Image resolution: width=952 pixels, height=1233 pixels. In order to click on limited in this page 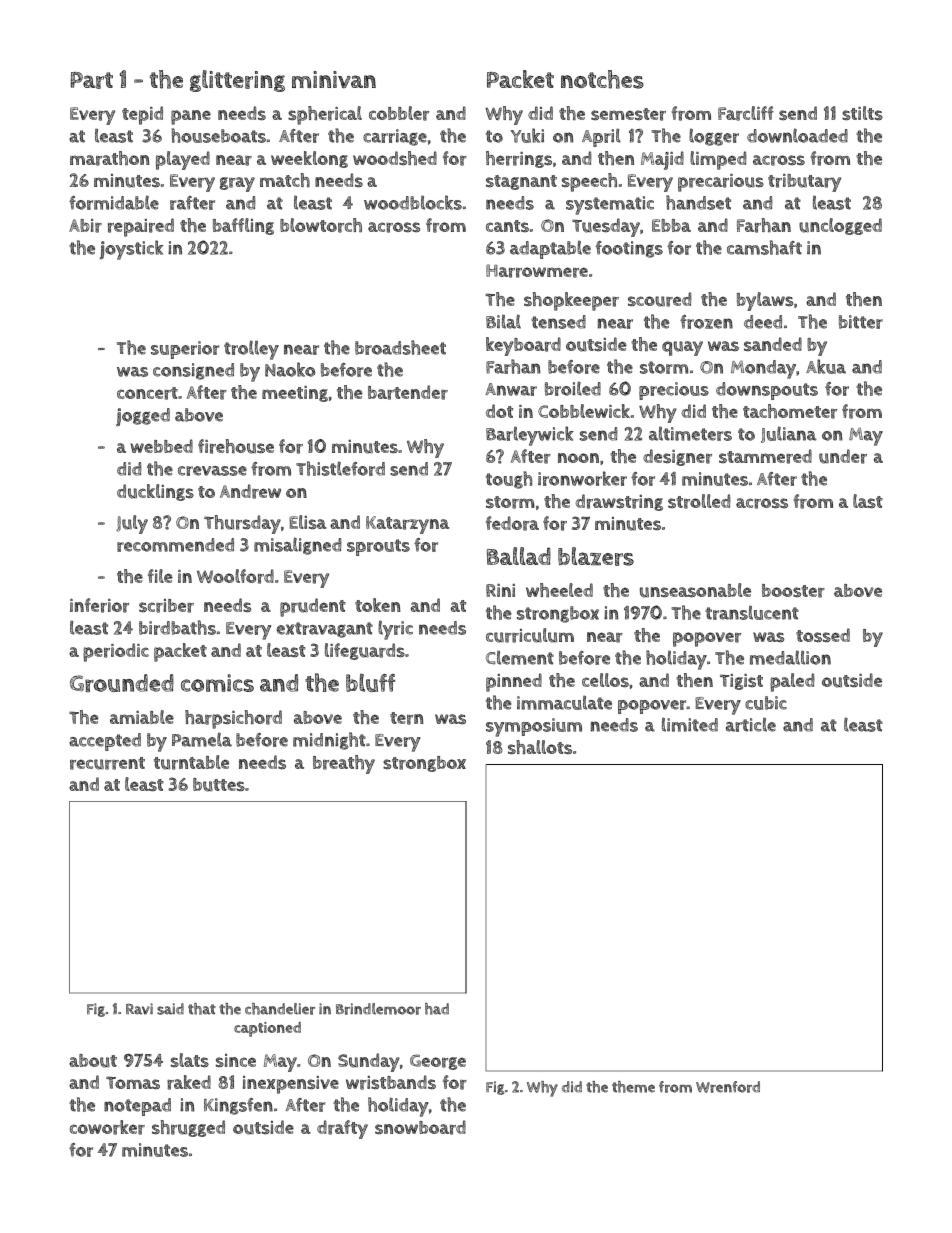, I will do `click(690, 725)`.
